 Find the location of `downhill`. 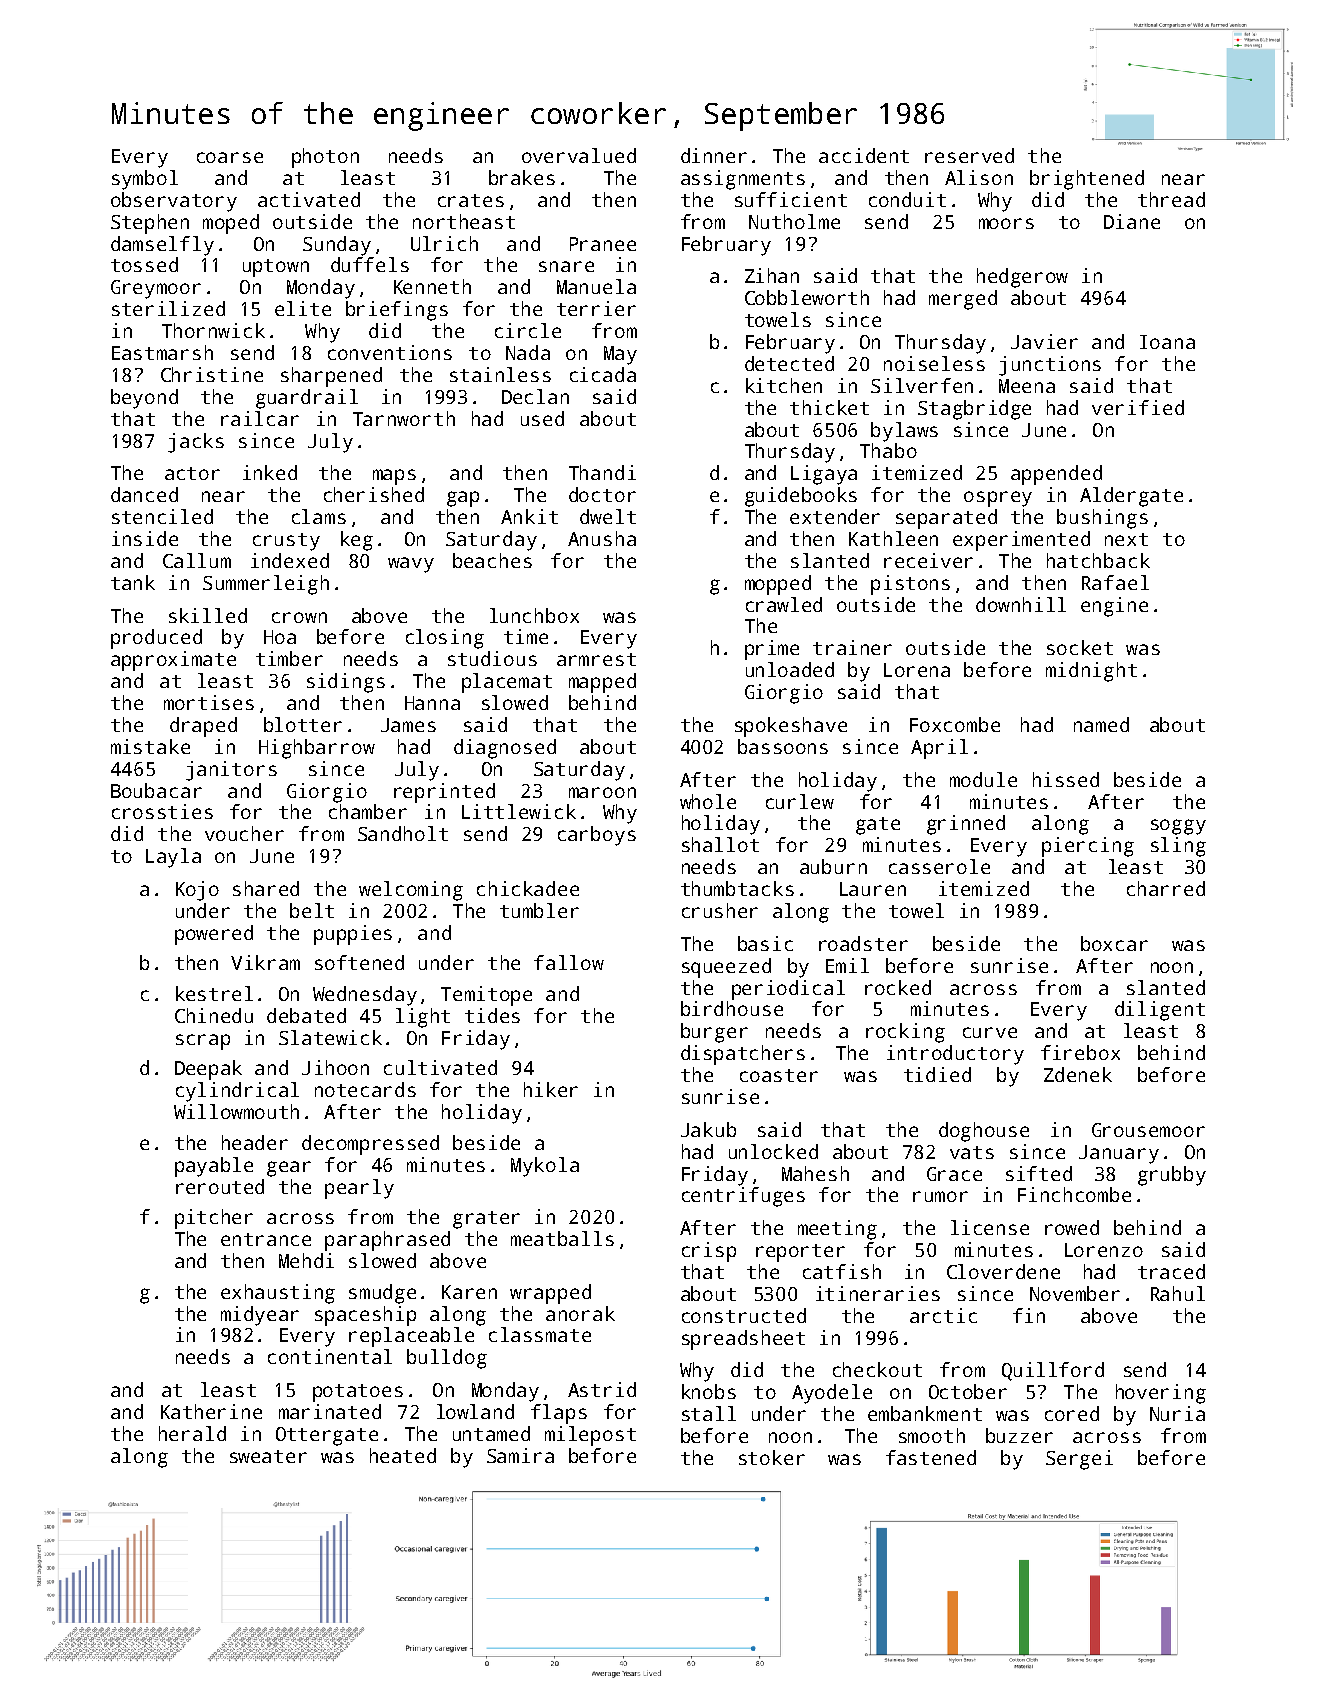

downhill is located at coordinates (1021, 604).
